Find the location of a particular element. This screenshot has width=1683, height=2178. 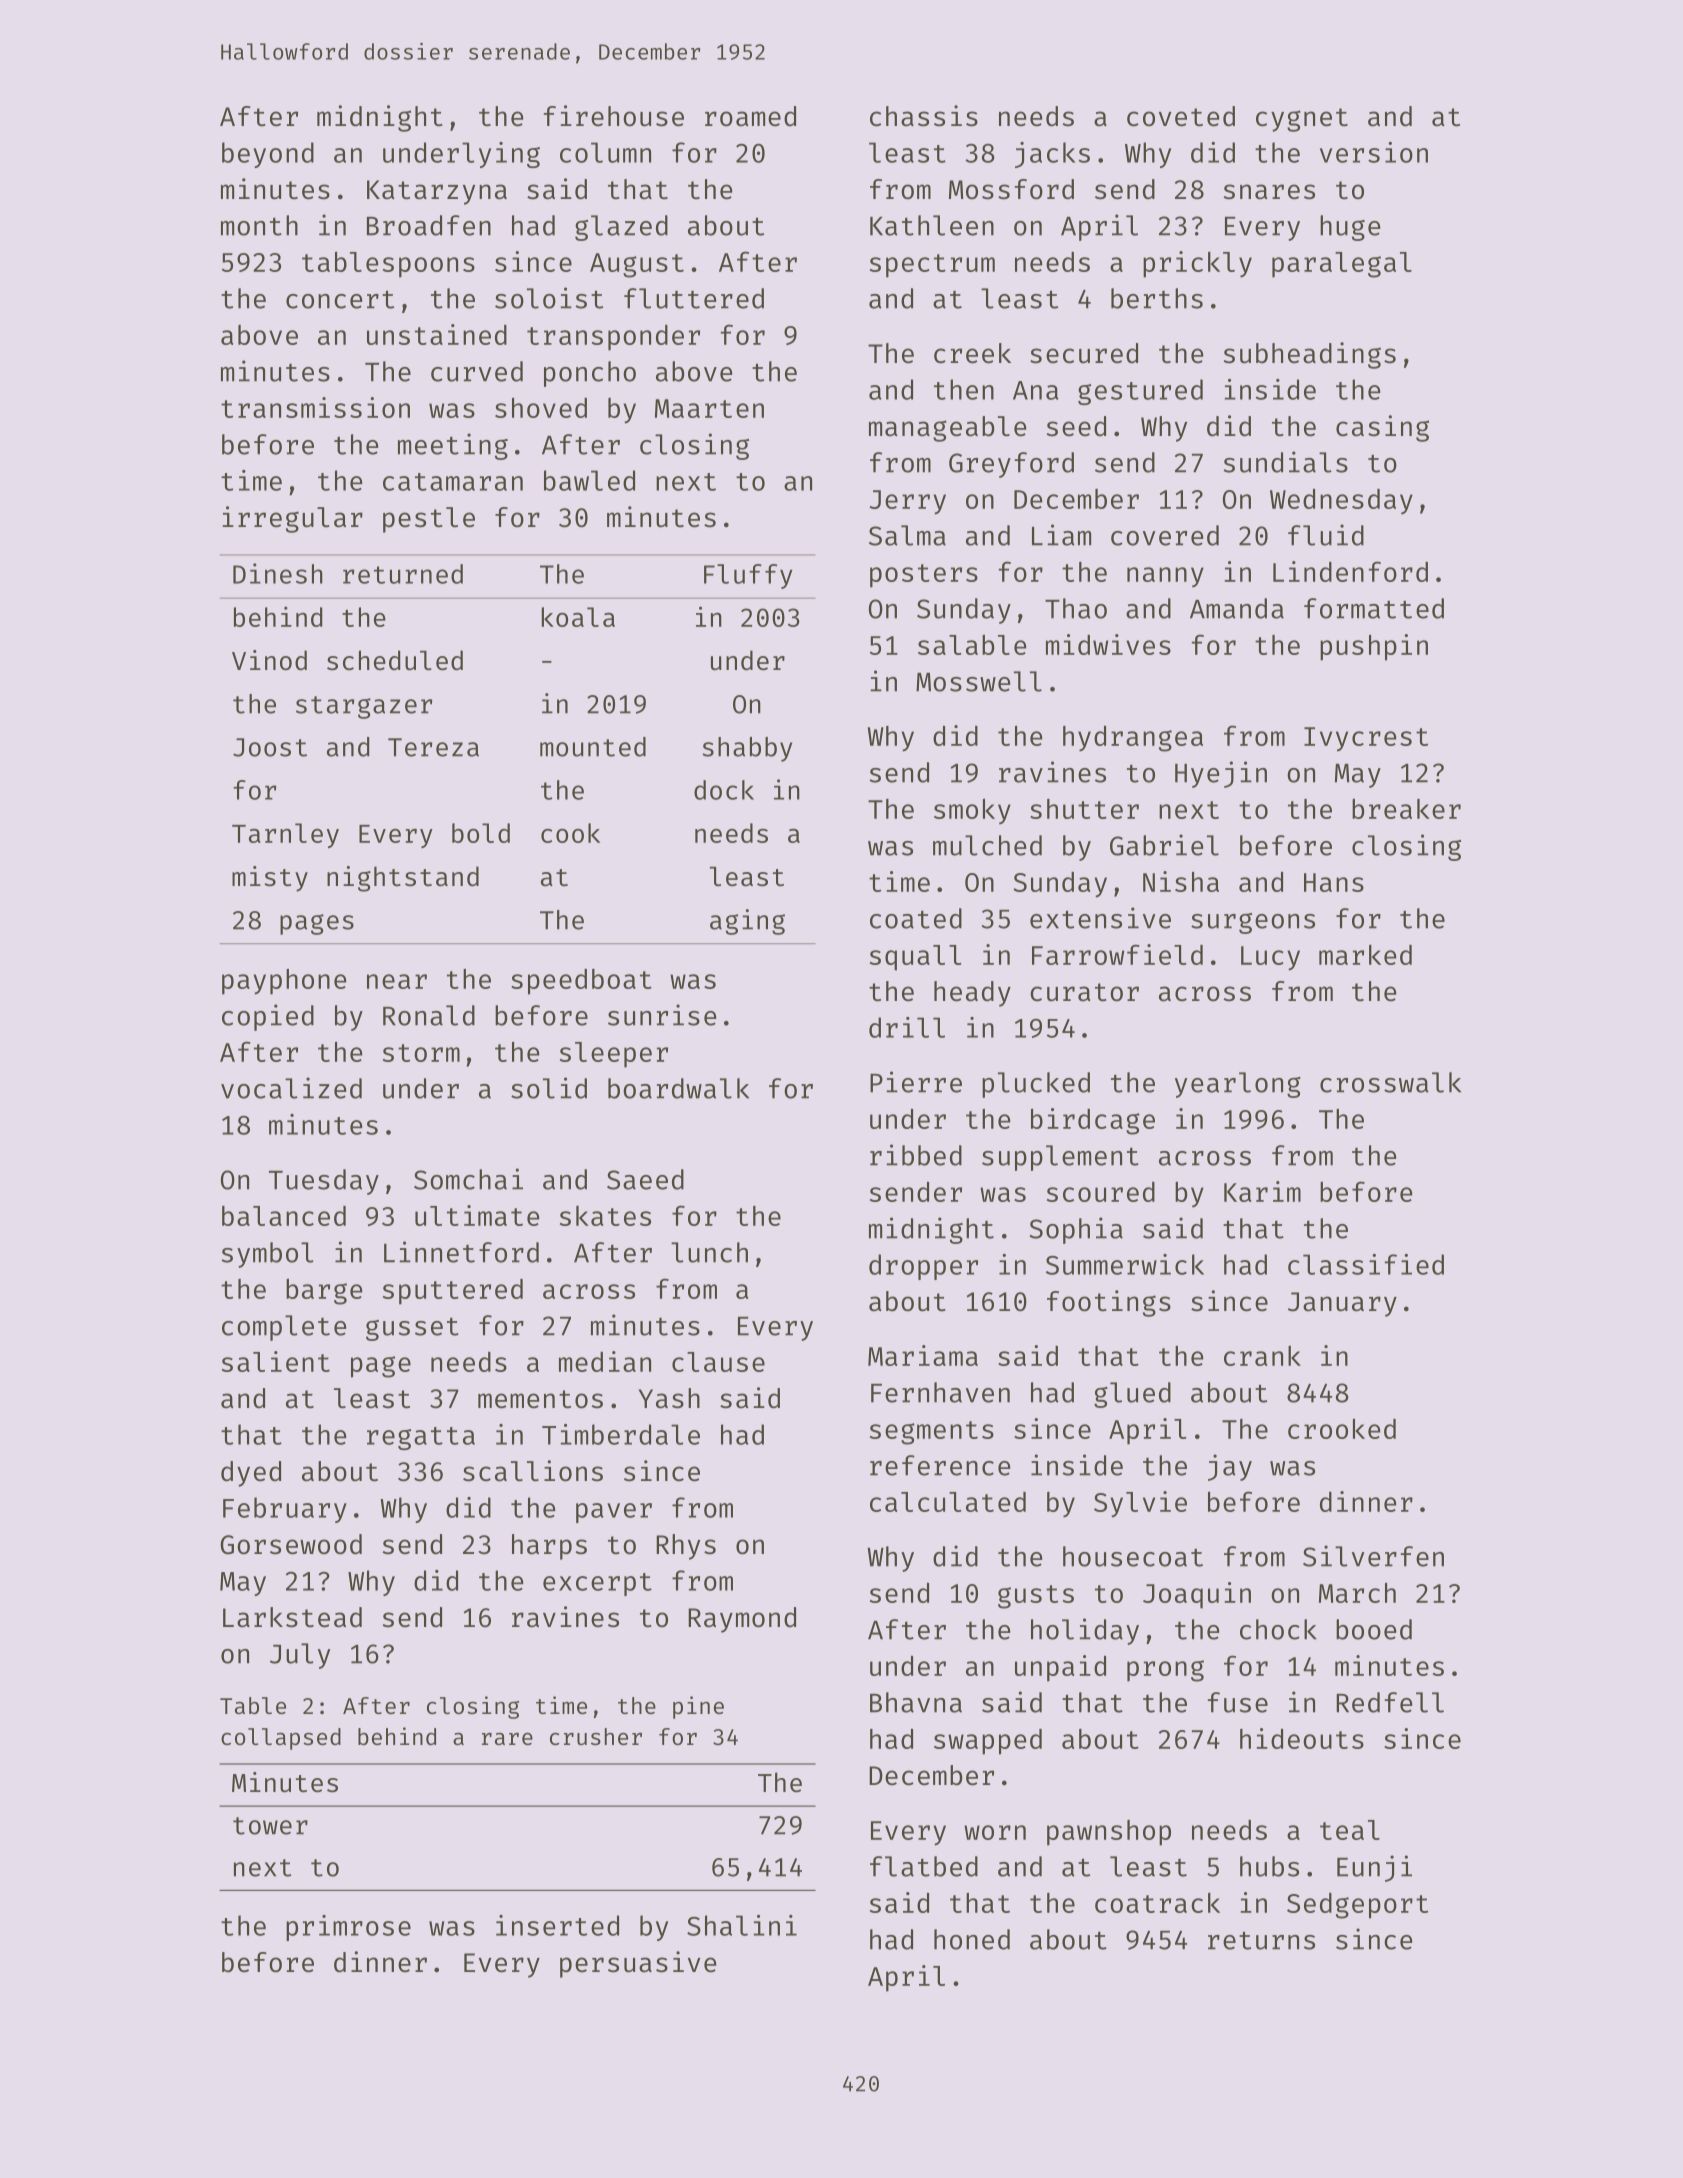

snares is located at coordinates (1269, 192).
